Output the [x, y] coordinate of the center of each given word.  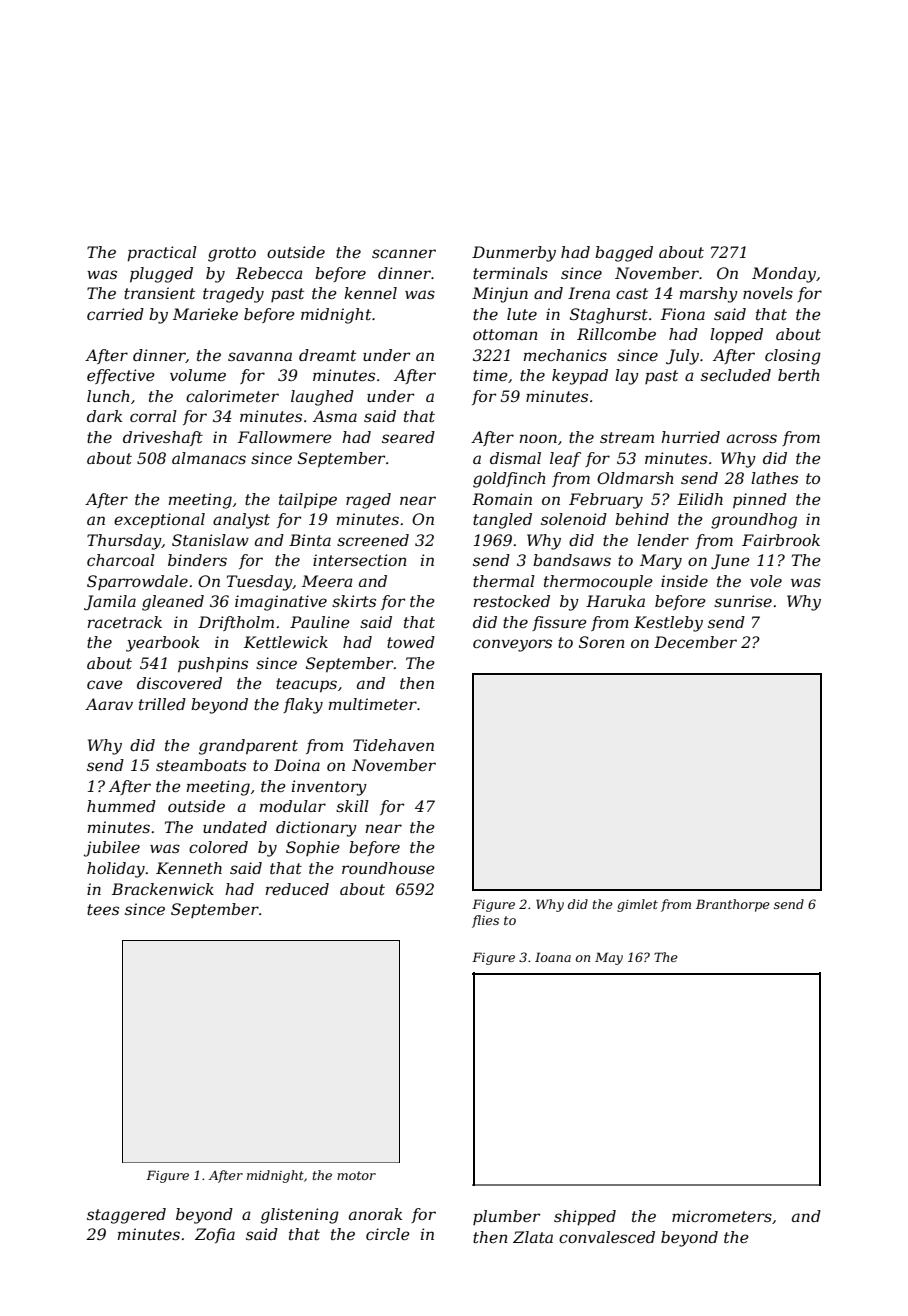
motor [356, 1175]
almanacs [209, 458]
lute [522, 314]
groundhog [754, 521]
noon [538, 438]
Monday [784, 275]
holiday [116, 870]
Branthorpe [733, 905]
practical [162, 254]
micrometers [722, 1216]
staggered [126, 1216]
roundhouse [388, 868]
